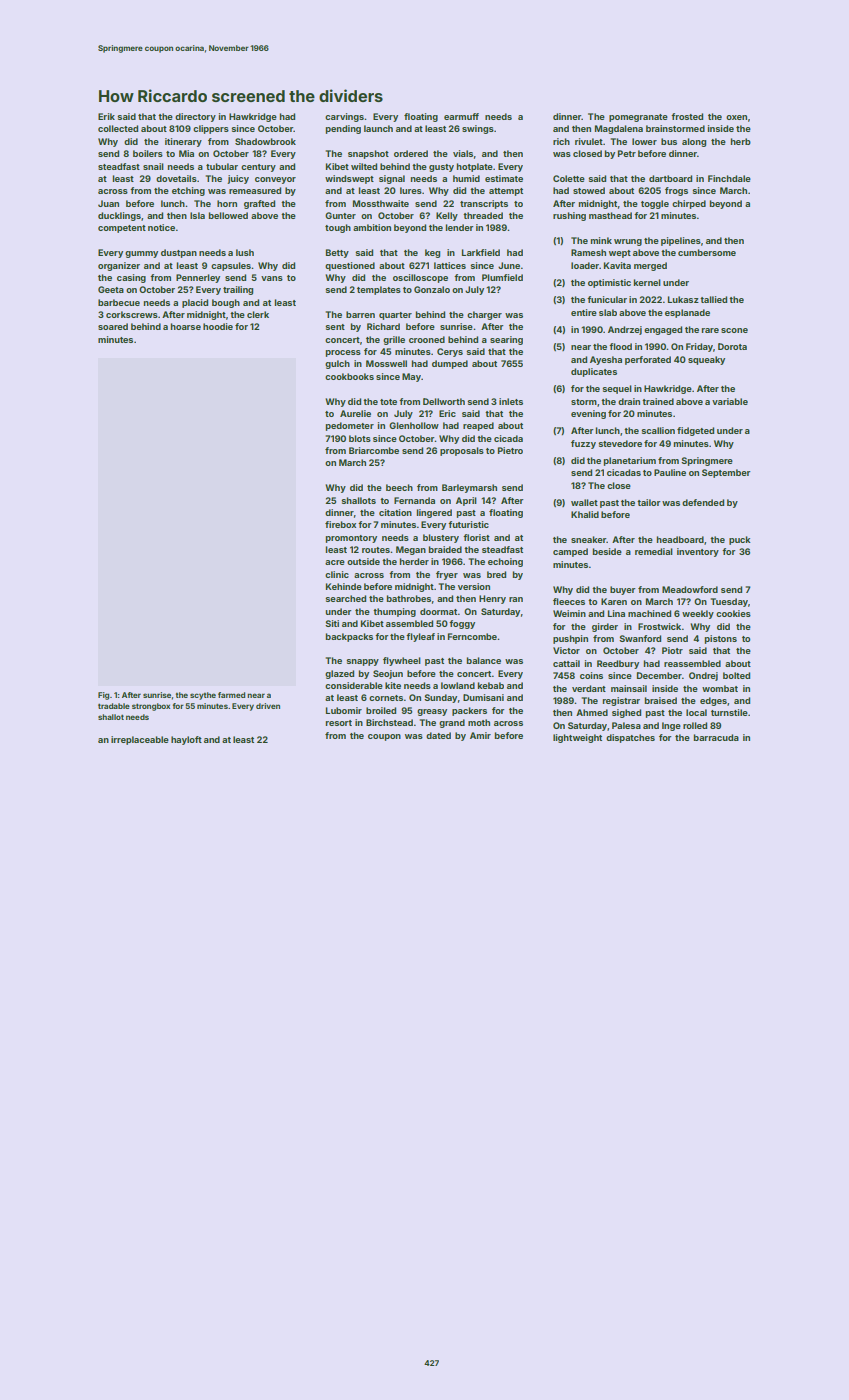  What do you see at coordinates (106, 116) in the screenshot?
I see `Erik` at bounding box center [106, 116].
